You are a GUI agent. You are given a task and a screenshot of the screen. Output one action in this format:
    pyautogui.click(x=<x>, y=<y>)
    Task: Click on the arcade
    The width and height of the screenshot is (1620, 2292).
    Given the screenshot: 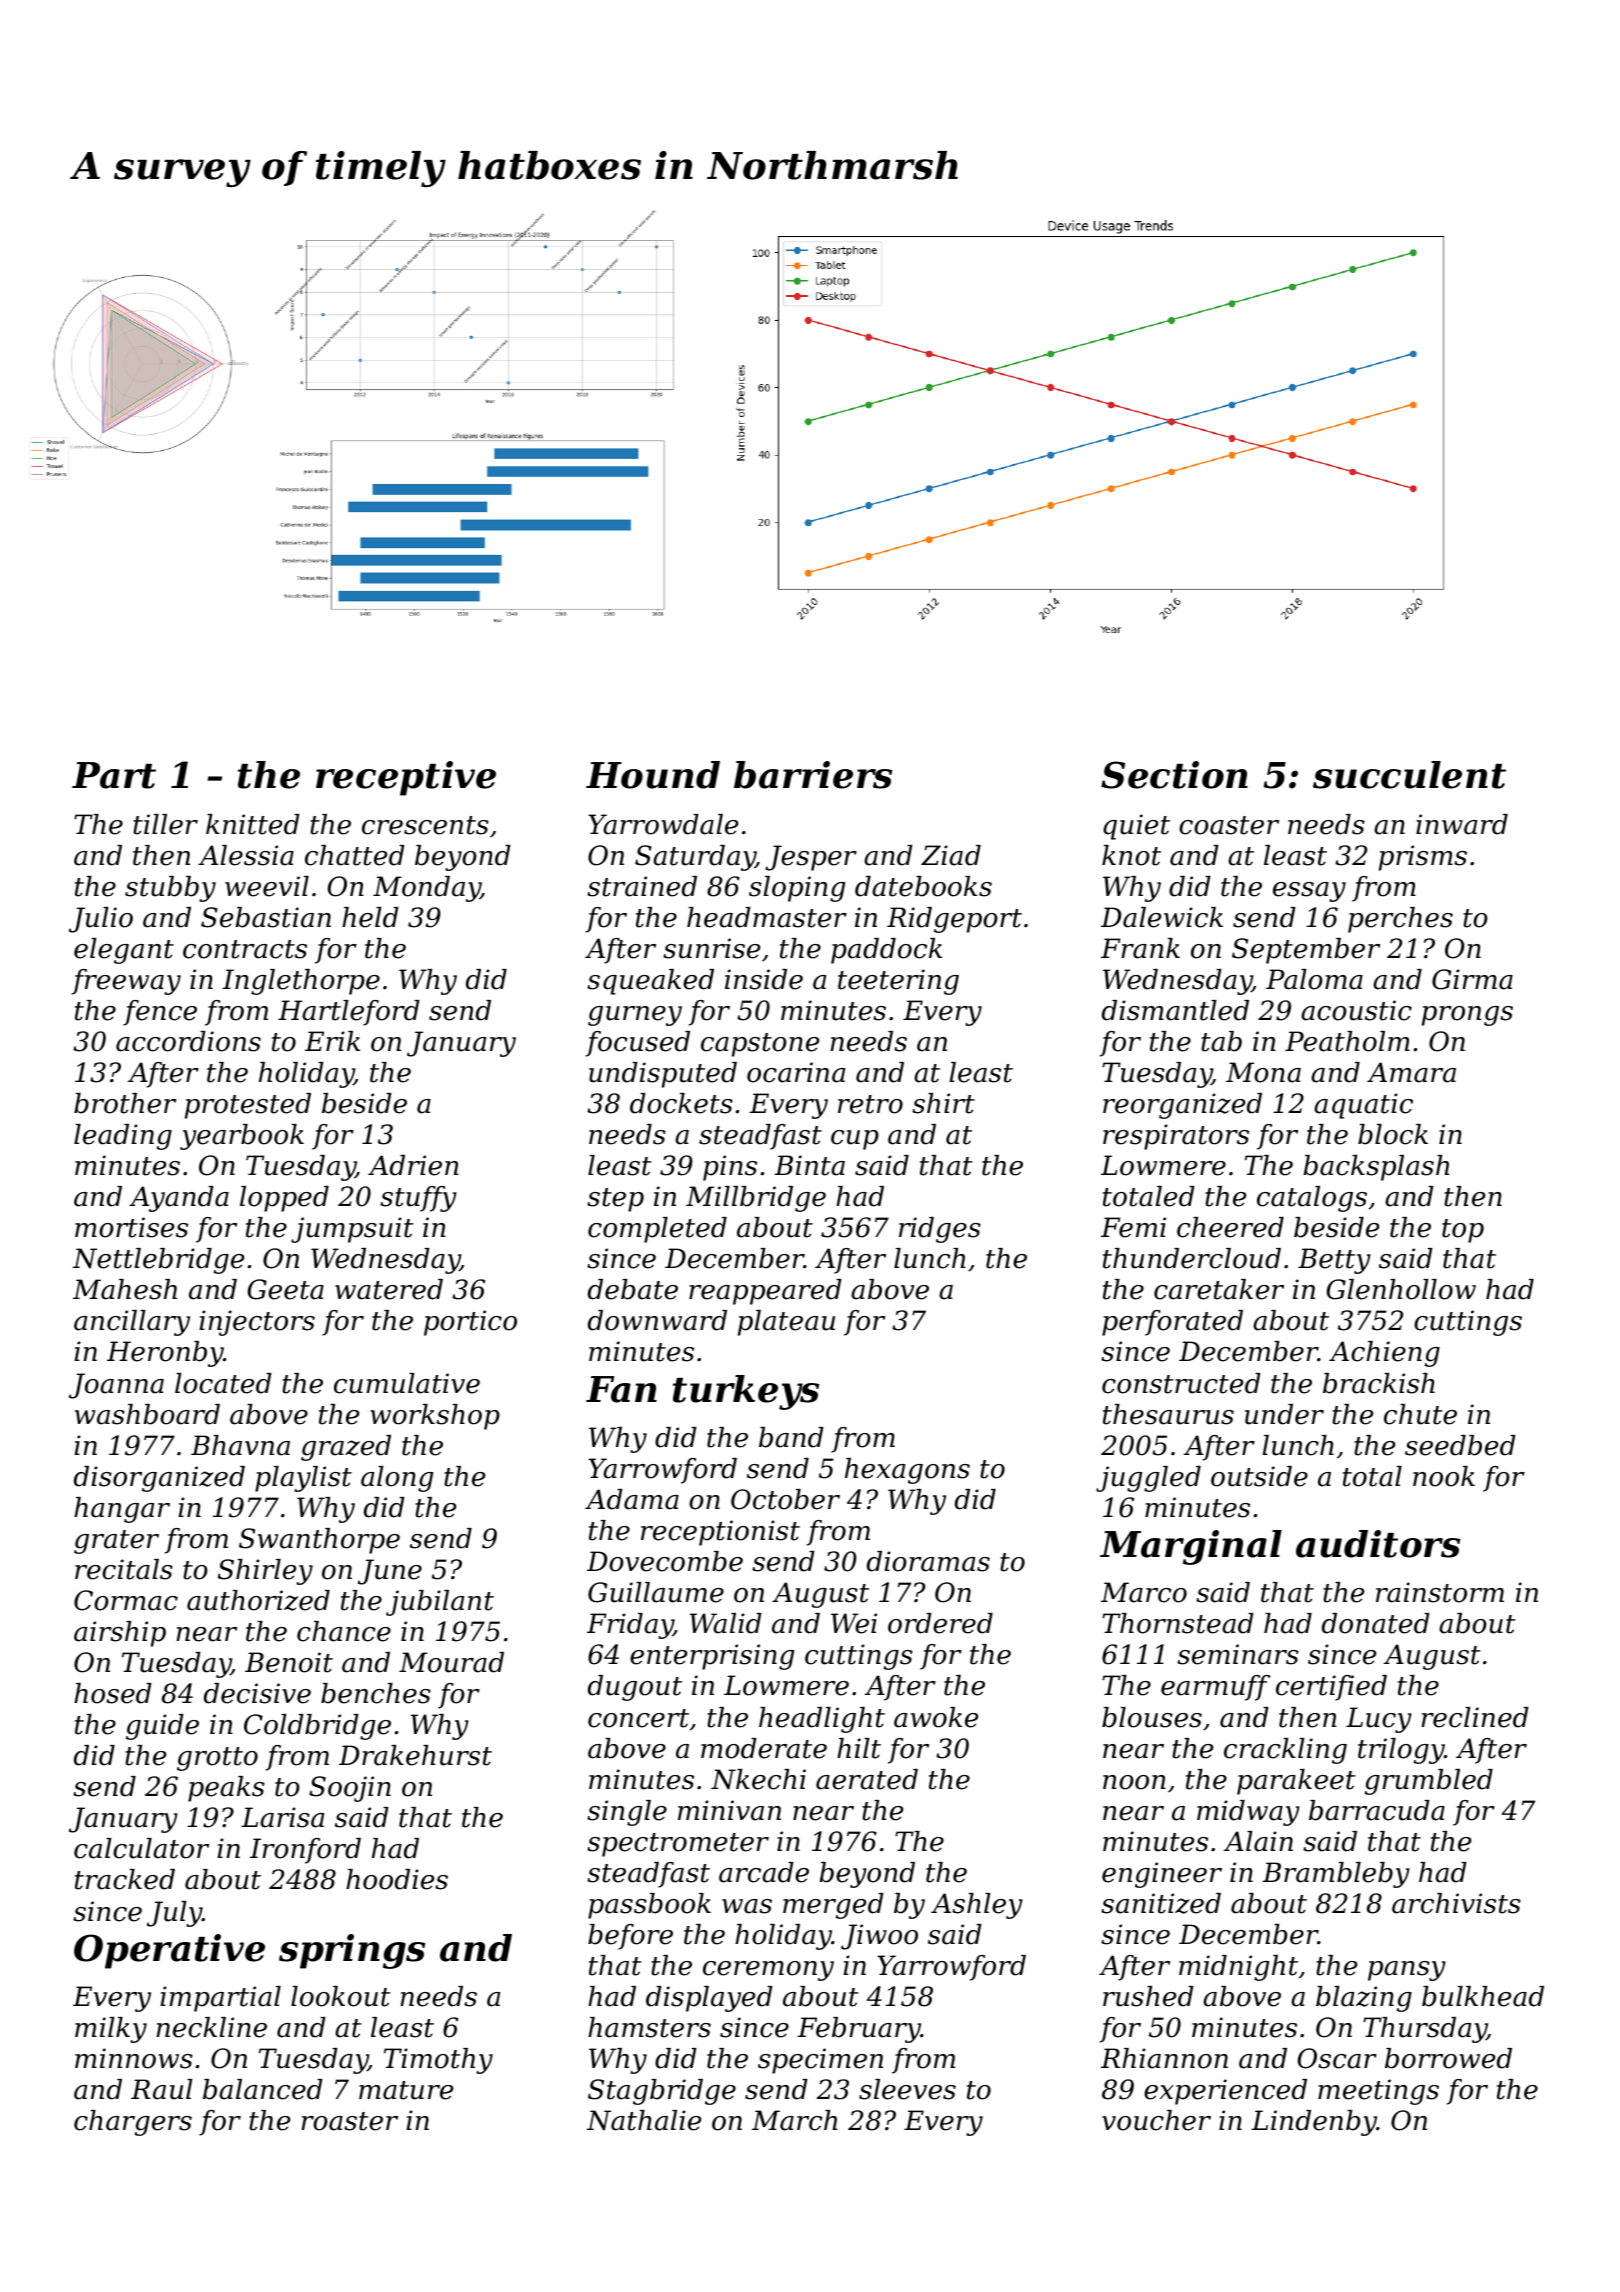 What is the action you would take?
    pyautogui.click(x=764, y=1872)
